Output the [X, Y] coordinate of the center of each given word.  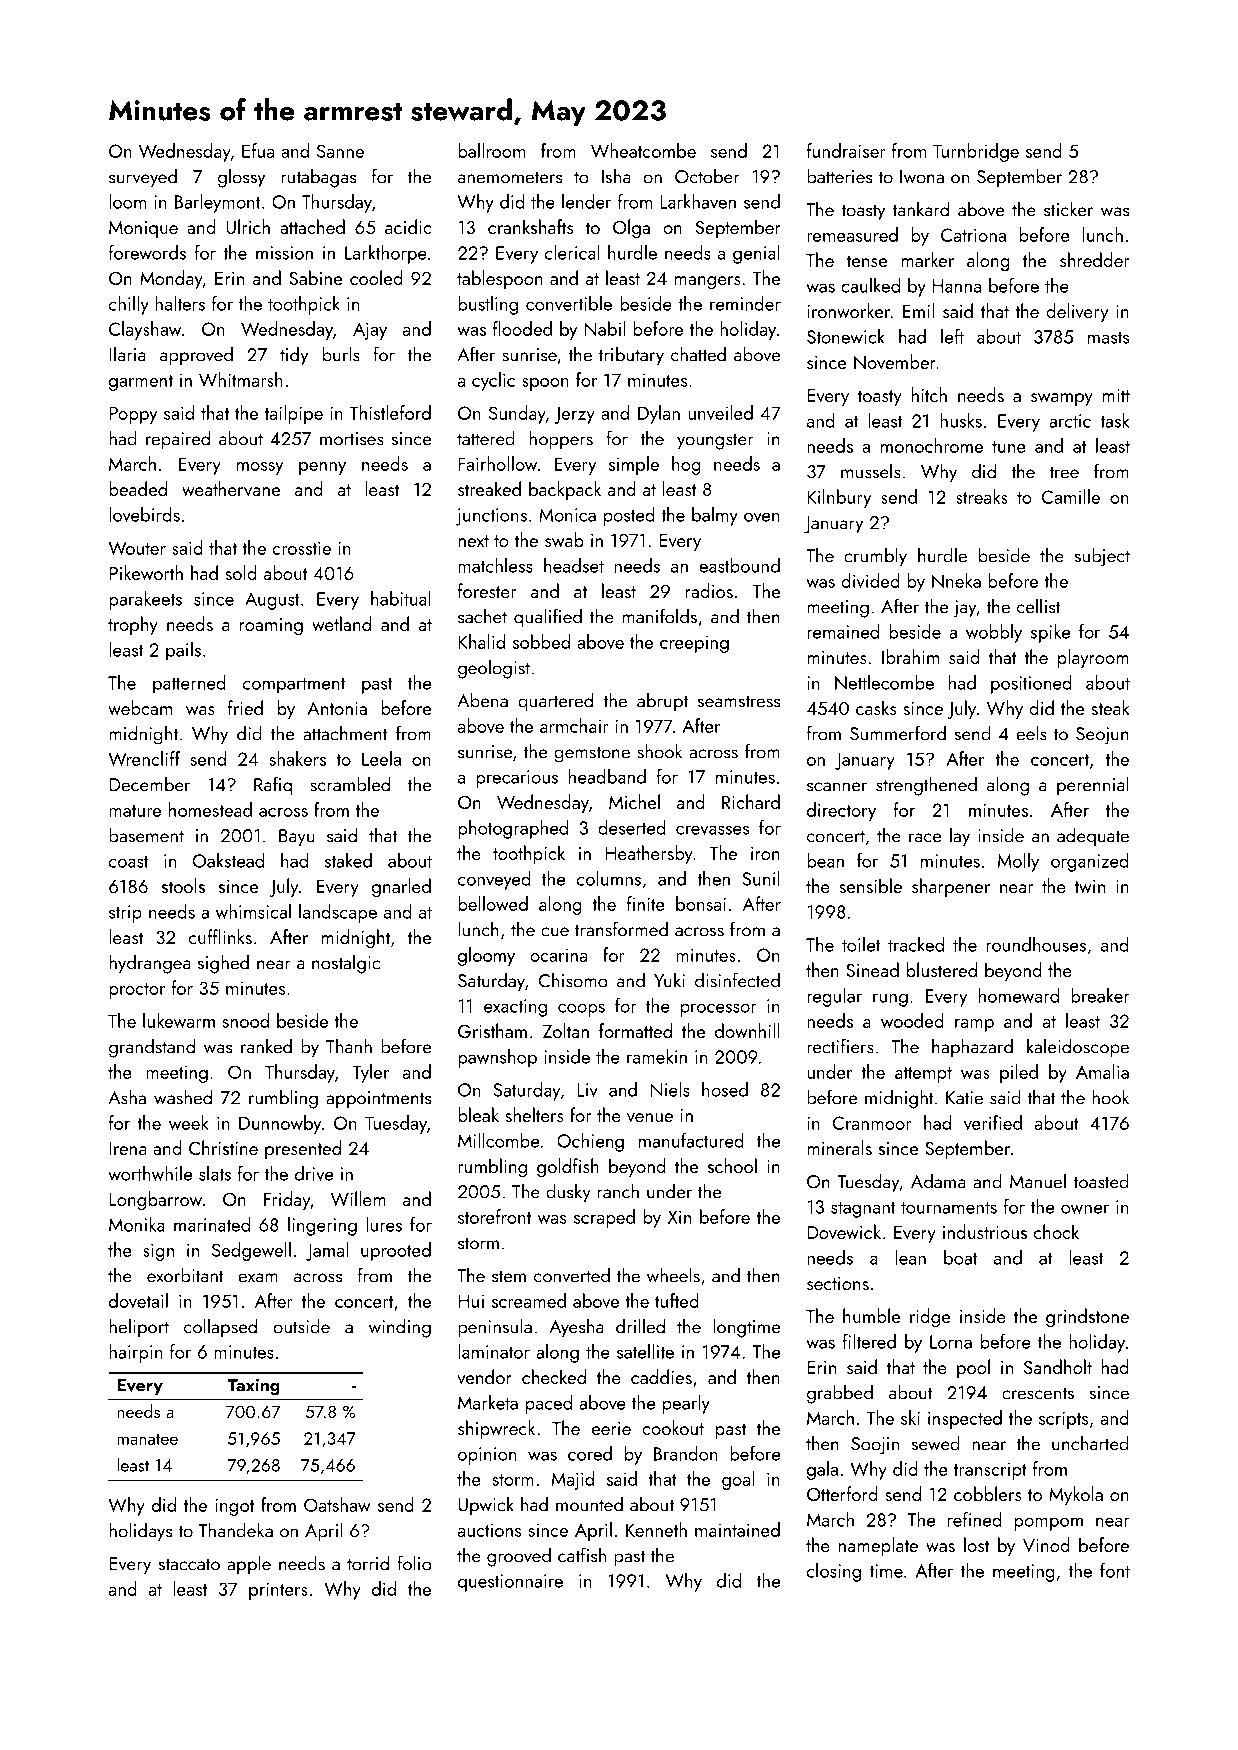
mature [135, 811]
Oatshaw [337, 1504]
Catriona [973, 235]
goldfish [568, 1168]
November [895, 361]
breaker [1100, 995]
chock [1056, 1231]
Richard [751, 801]
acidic [408, 226]
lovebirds [144, 514]
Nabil [604, 328]
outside [301, 1326]
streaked [489, 488]
